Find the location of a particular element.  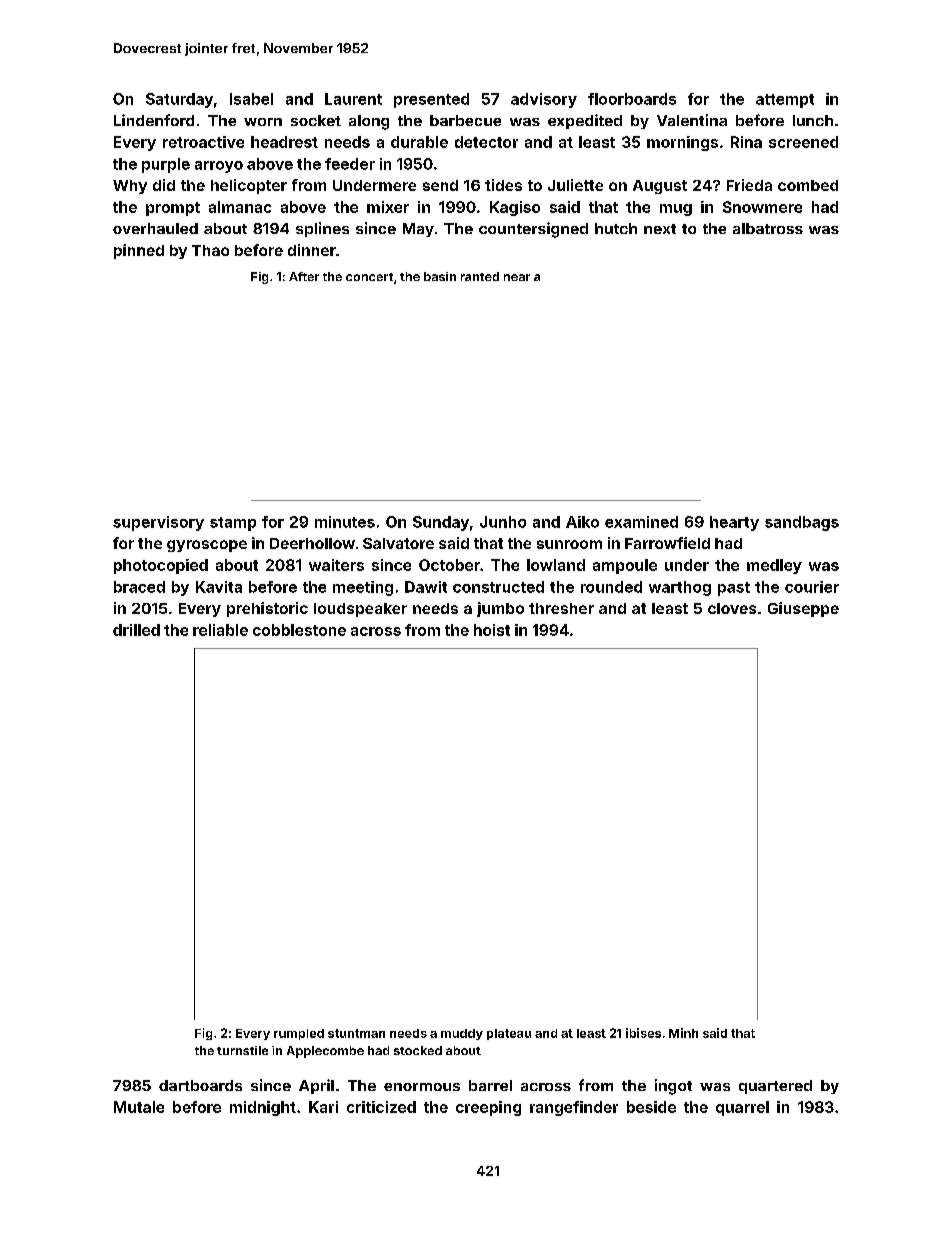

Deerhollow is located at coordinates (312, 543).
